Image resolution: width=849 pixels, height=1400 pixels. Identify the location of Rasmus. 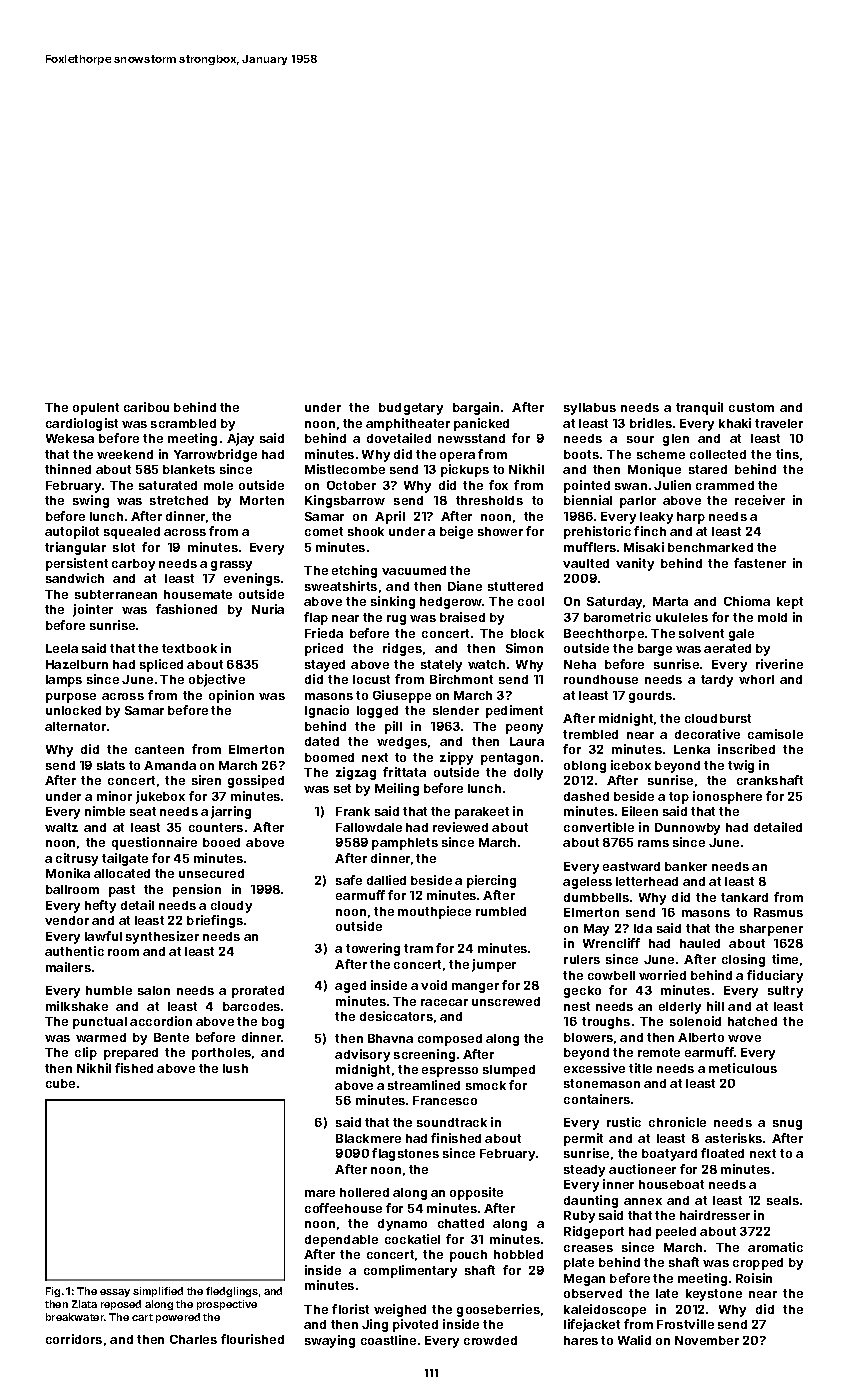
(778, 912).
